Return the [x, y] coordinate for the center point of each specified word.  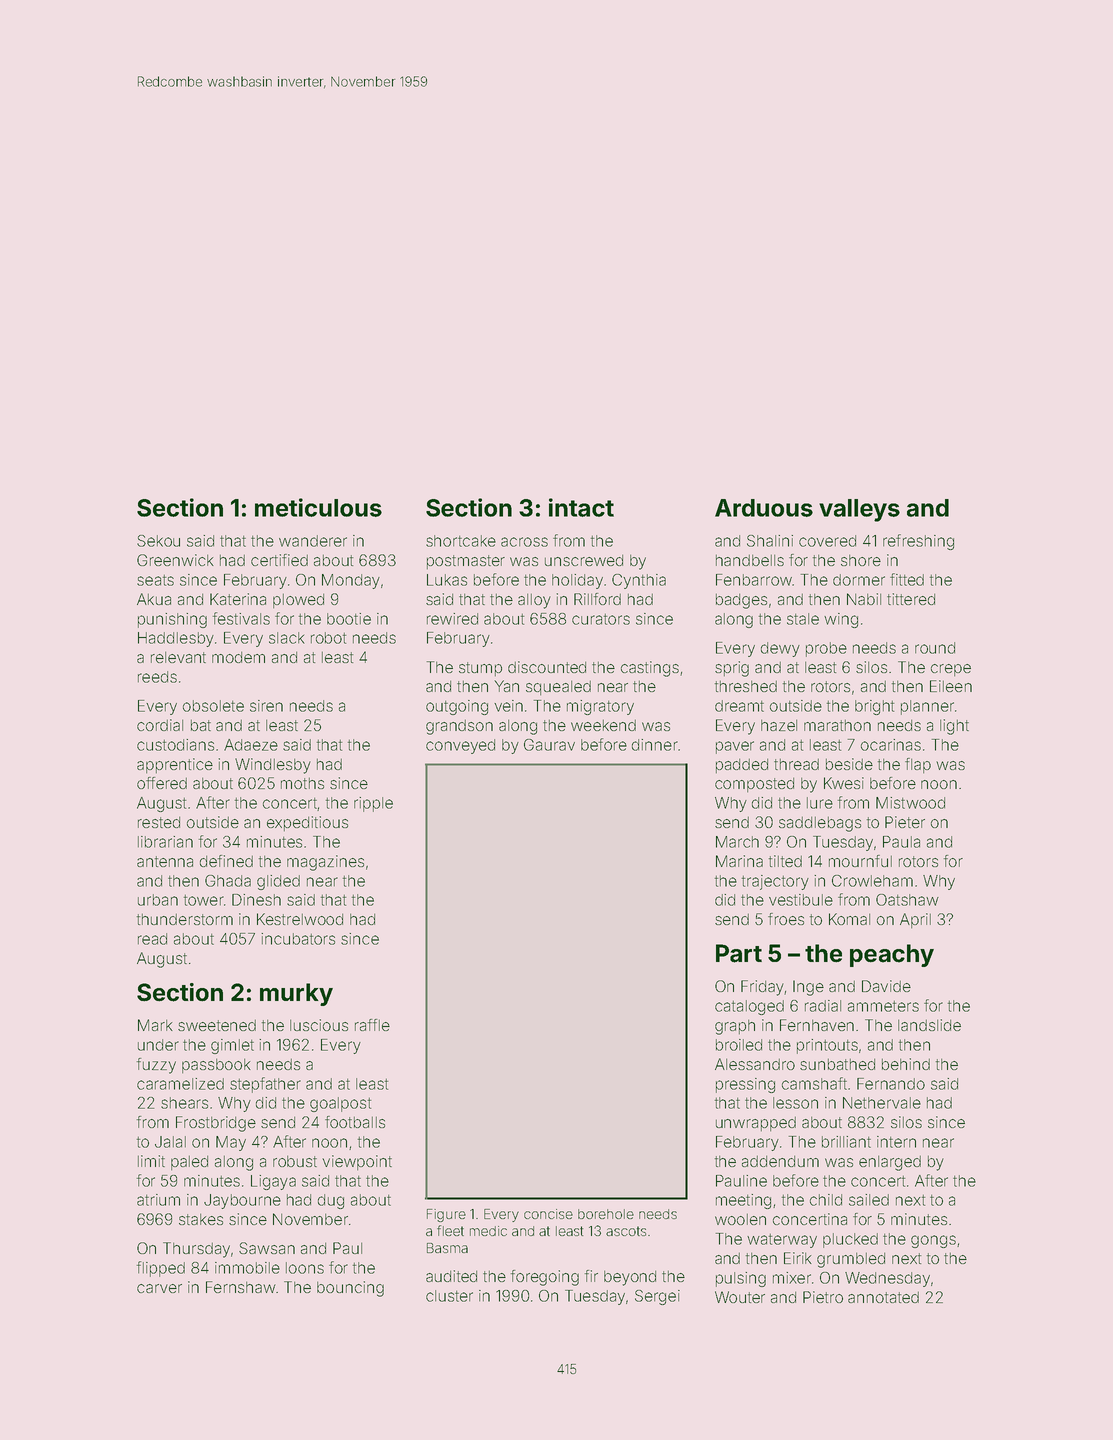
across [524, 542]
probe [826, 649]
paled [189, 1163]
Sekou [158, 541]
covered [827, 541]
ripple [373, 804]
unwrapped [756, 1124]
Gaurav [549, 745]
